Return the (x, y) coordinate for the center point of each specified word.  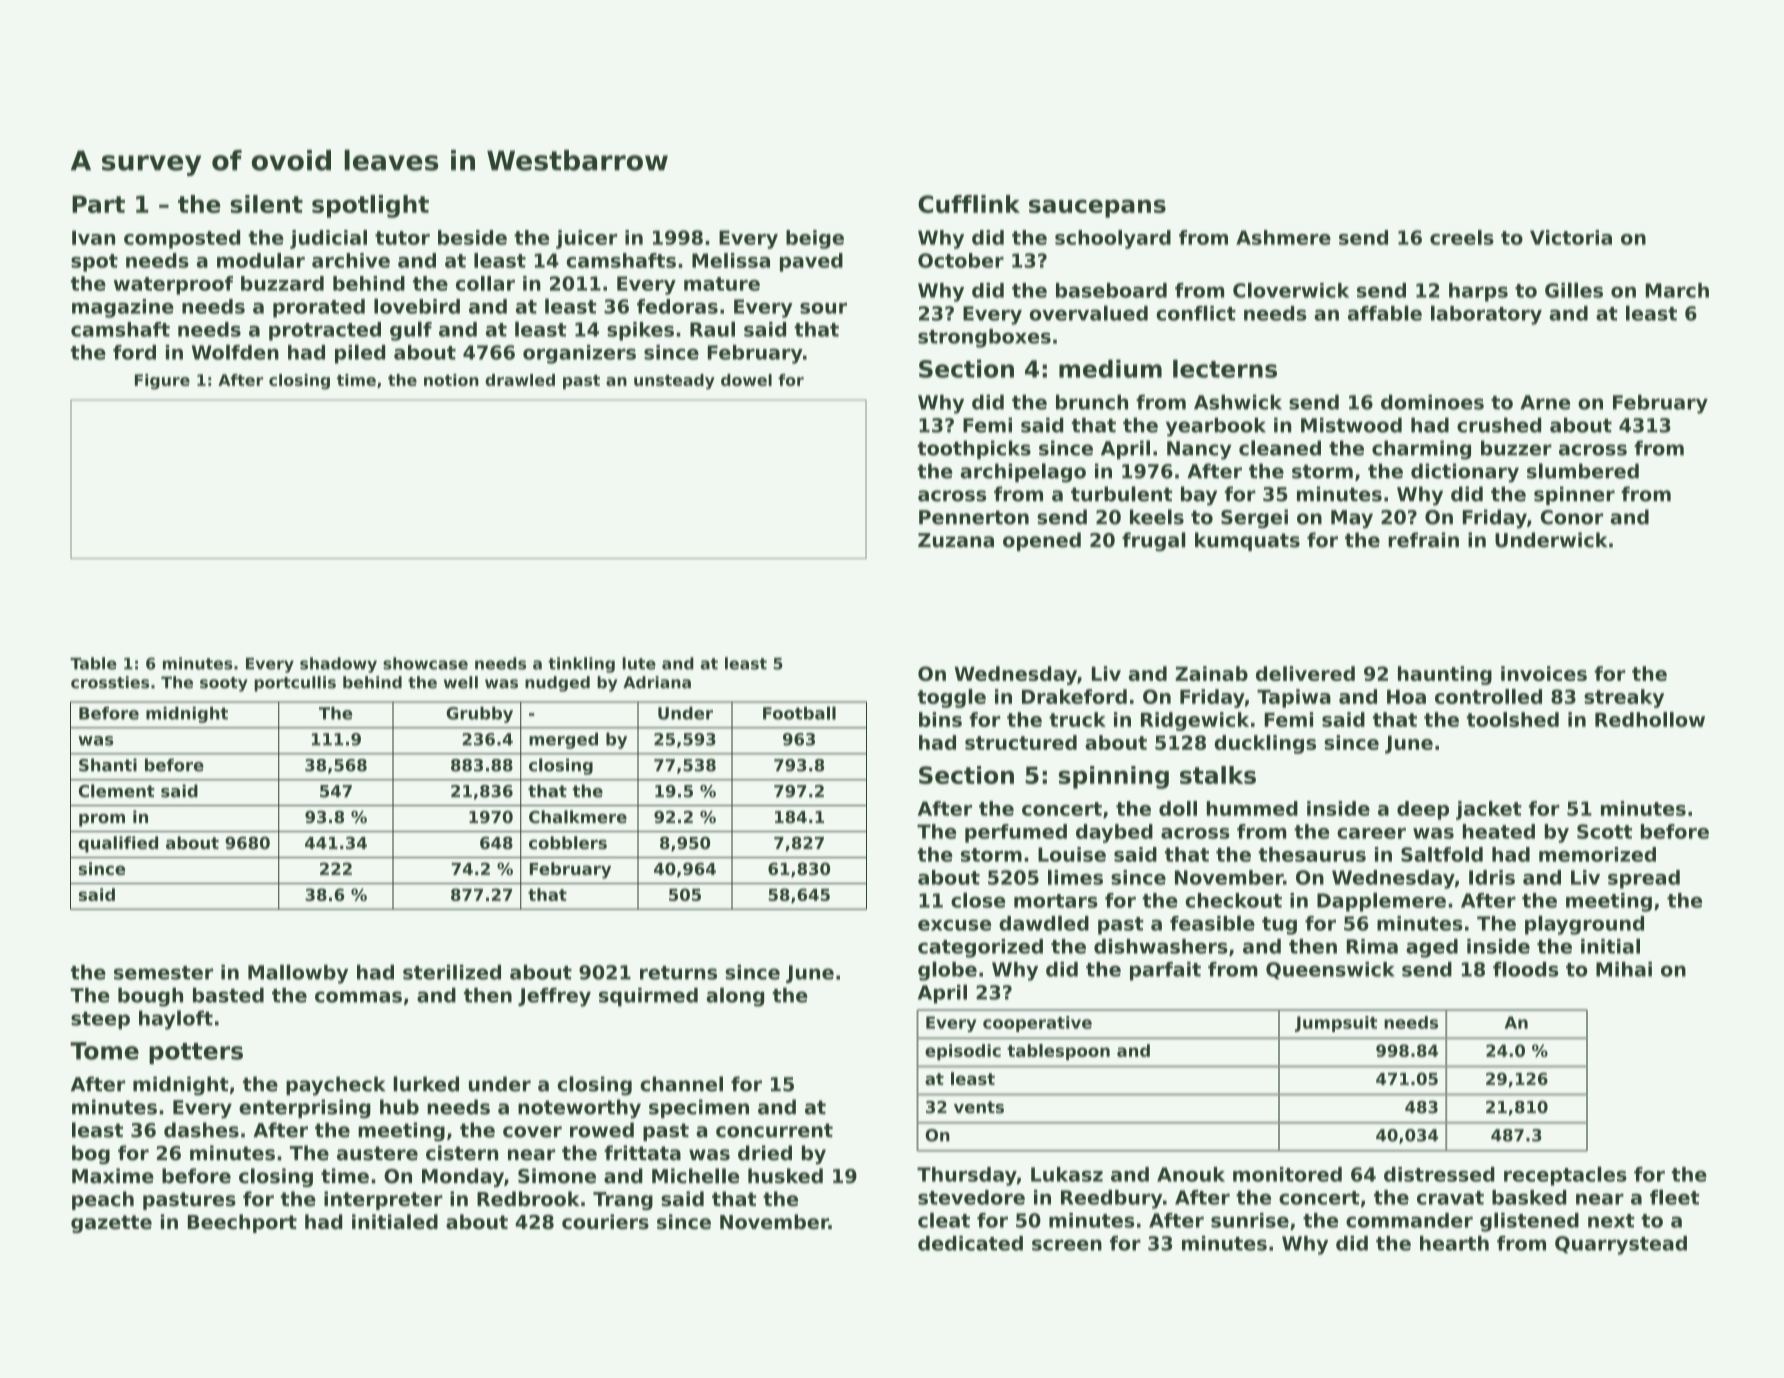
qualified (118, 844)
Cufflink (969, 204)
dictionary (1465, 473)
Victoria (1571, 237)
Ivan (93, 237)
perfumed (1016, 833)
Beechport (242, 1223)
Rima (1372, 946)
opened (1042, 541)
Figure (162, 381)
